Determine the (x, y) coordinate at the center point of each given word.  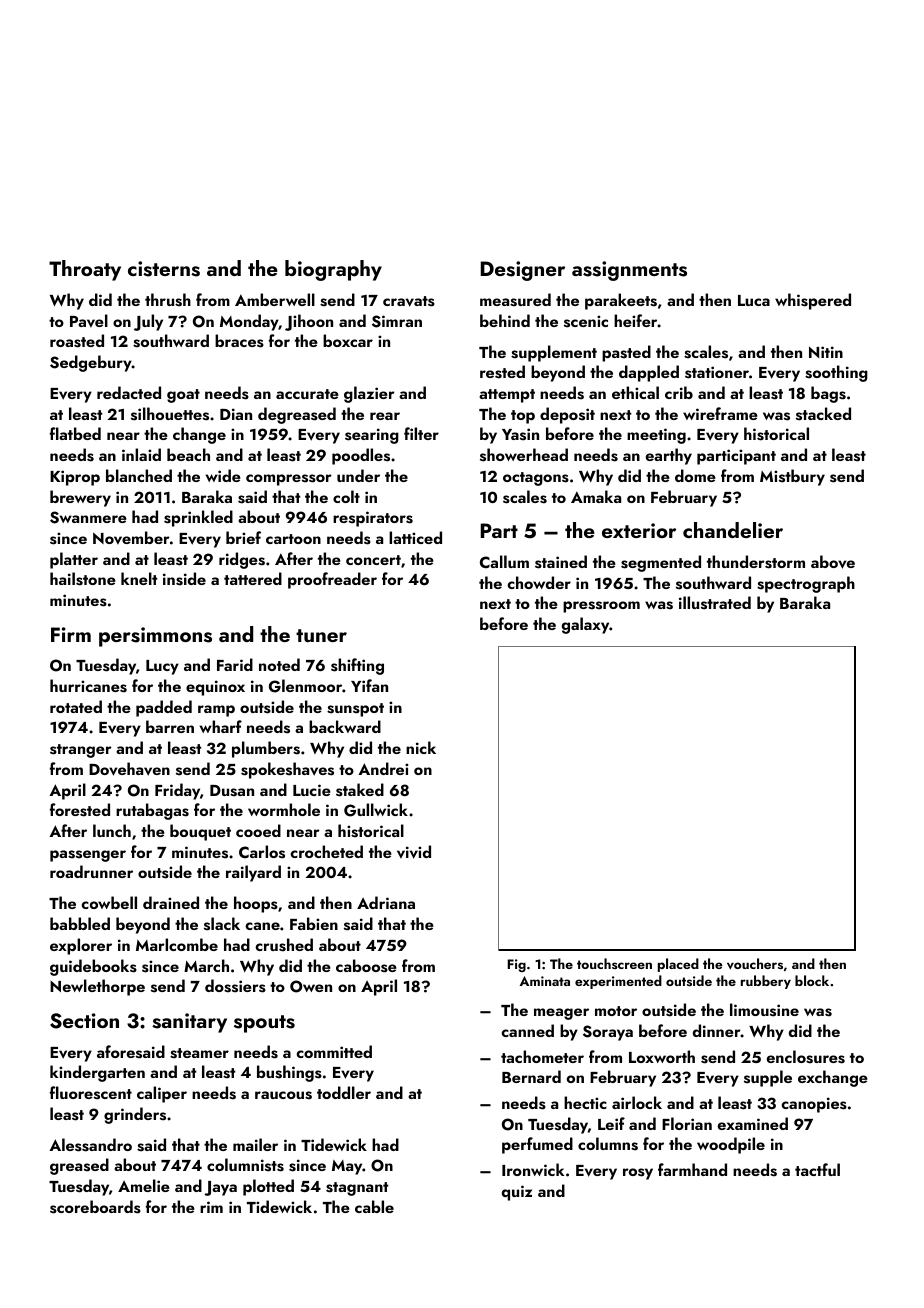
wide (223, 475)
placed (678, 965)
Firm (71, 634)
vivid (414, 852)
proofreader (332, 580)
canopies (814, 1105)
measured (515, 300)
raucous (283, 1095)
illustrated (715, 603)
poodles (361, 456)
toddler (344, 1092)
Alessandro (90, 1145)
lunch (112, 830)
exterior (639, 530)
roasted (77, 341)
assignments (629, 271)
